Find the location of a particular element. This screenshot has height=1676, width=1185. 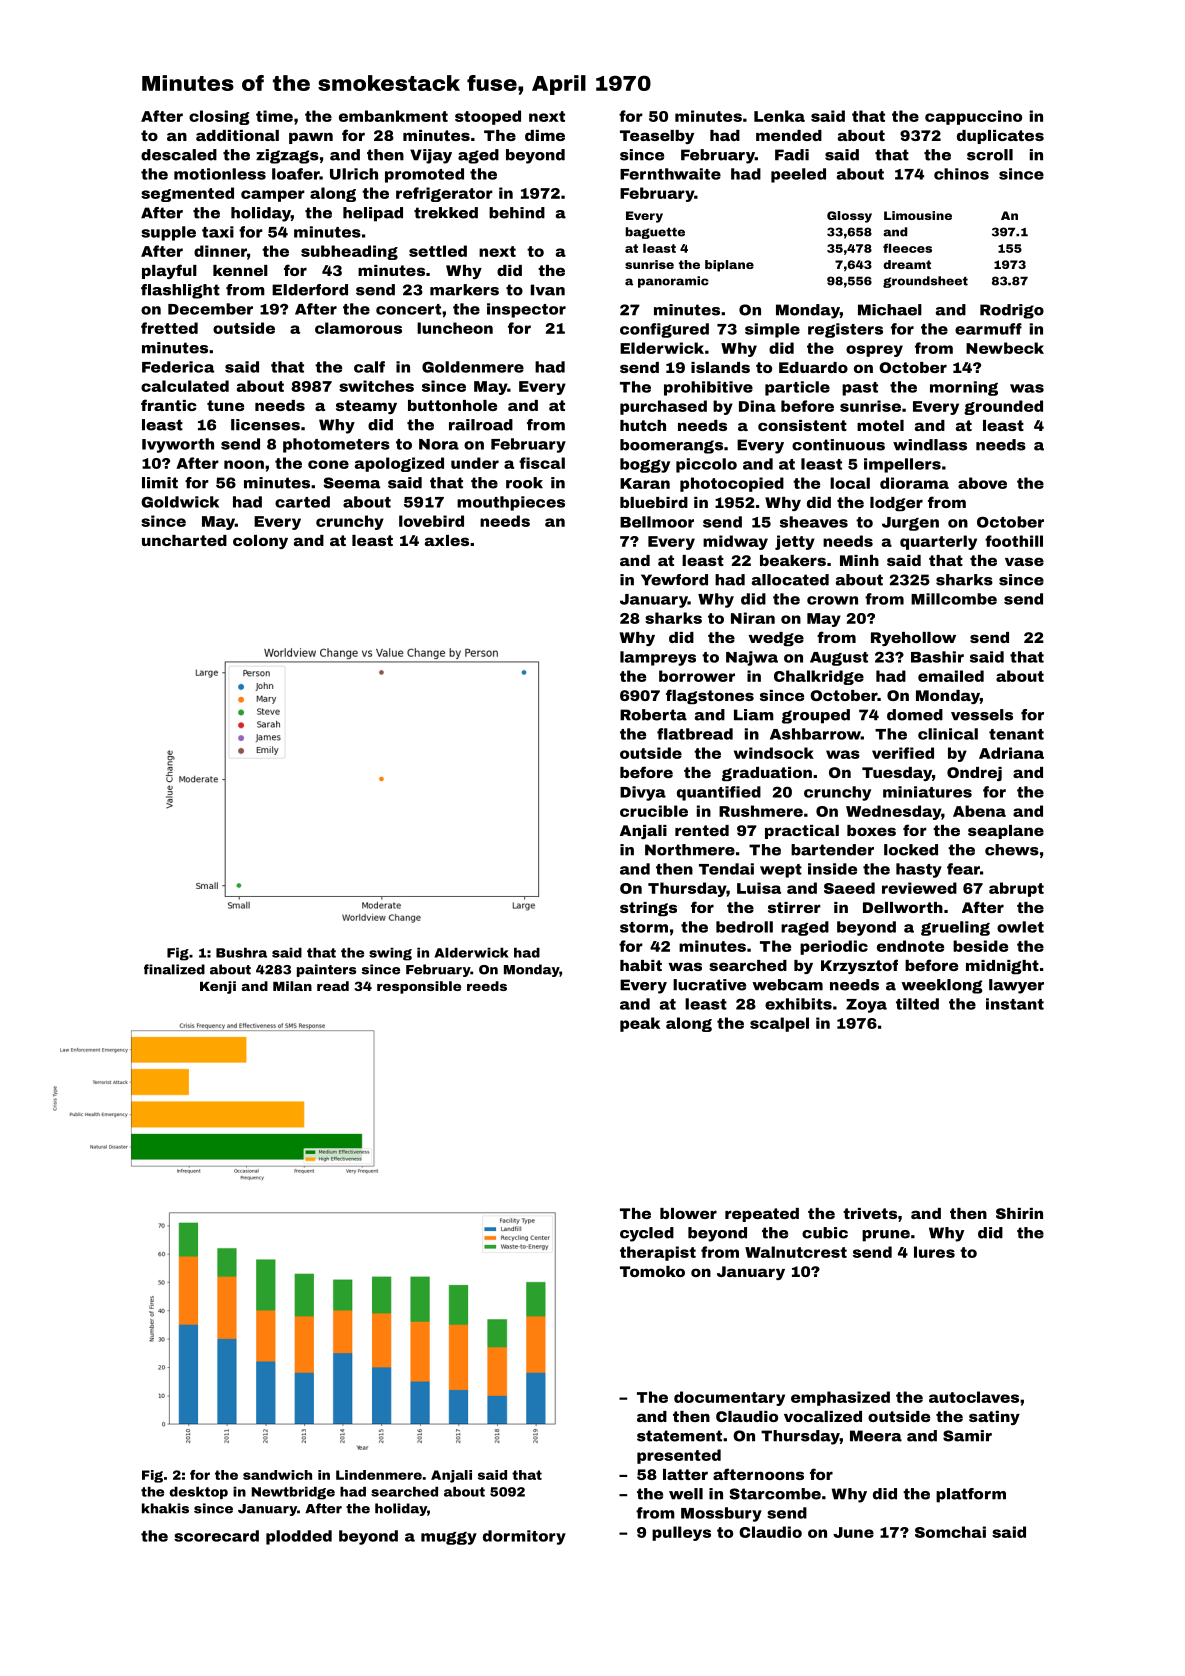

painters is located at coordinates (326, 970).
